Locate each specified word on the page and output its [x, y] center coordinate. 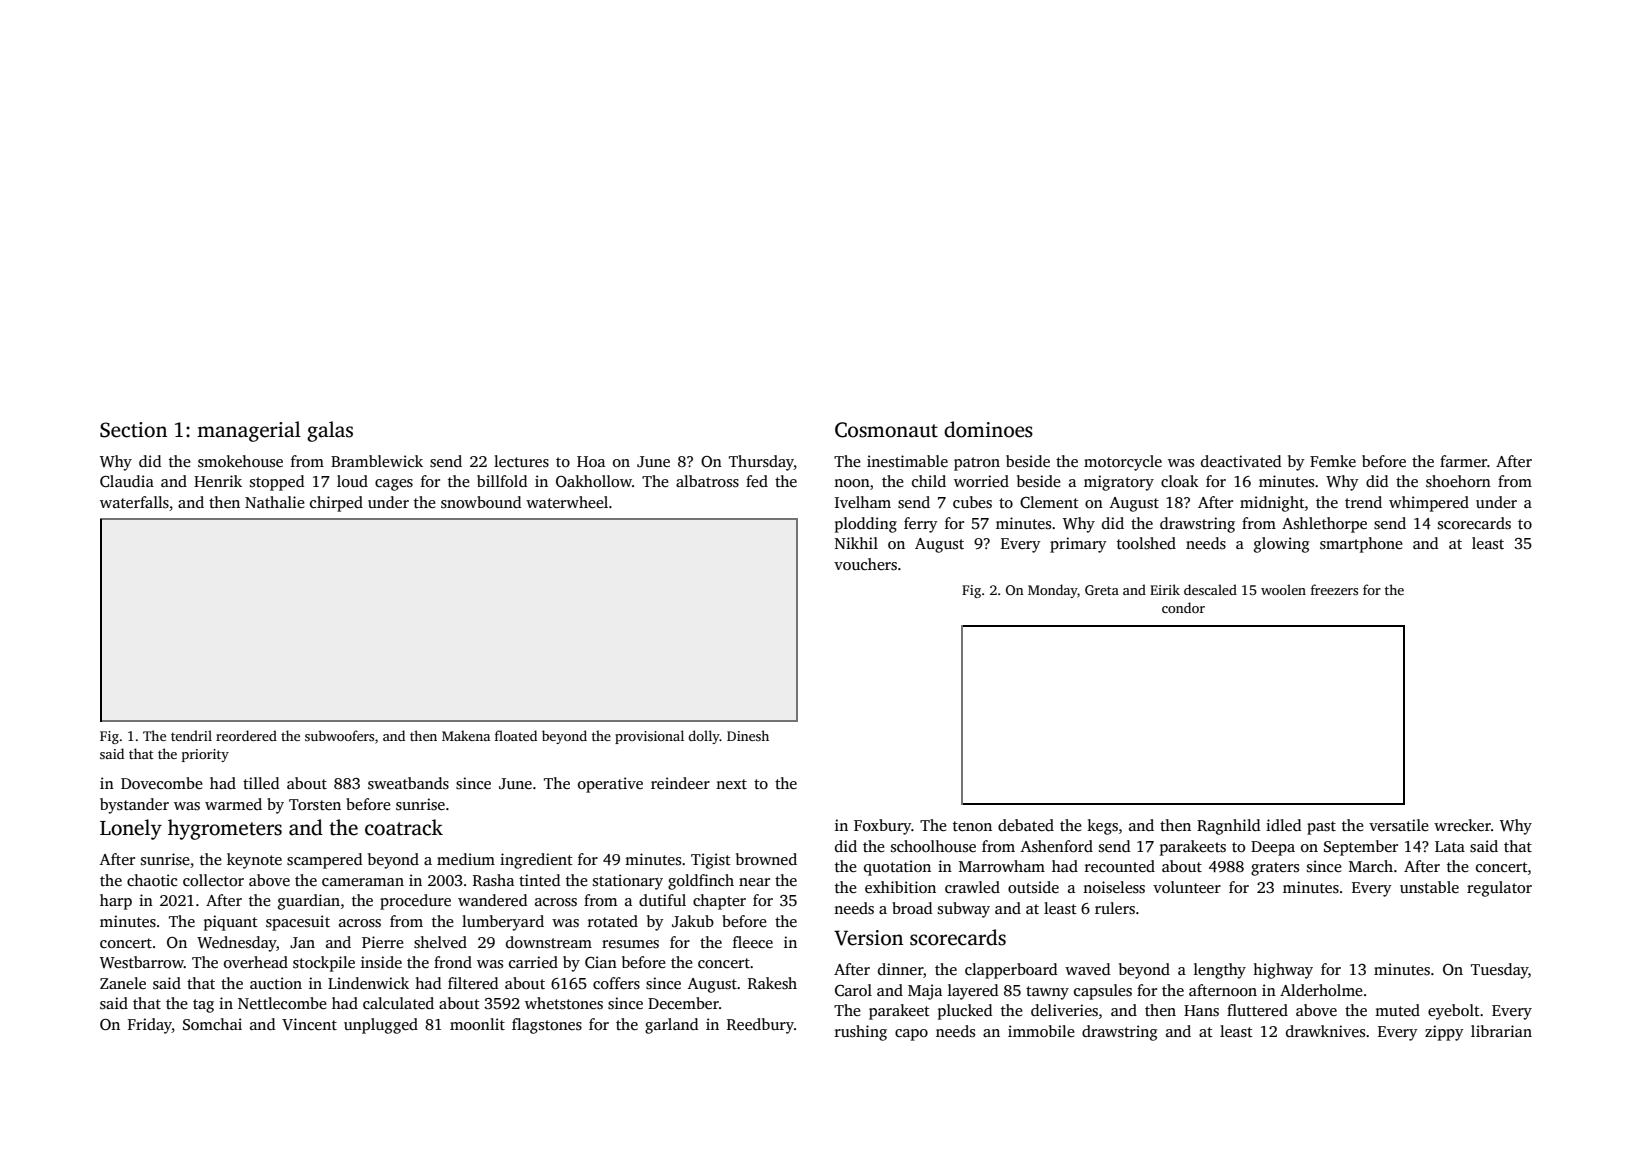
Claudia [127, 481]
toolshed [1146, 543]
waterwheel [567, 502]
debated [1026, 825]
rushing [861, 1033]
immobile [1041, 1031]
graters [1275, 869]
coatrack [404, 827]
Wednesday [237, 944]
